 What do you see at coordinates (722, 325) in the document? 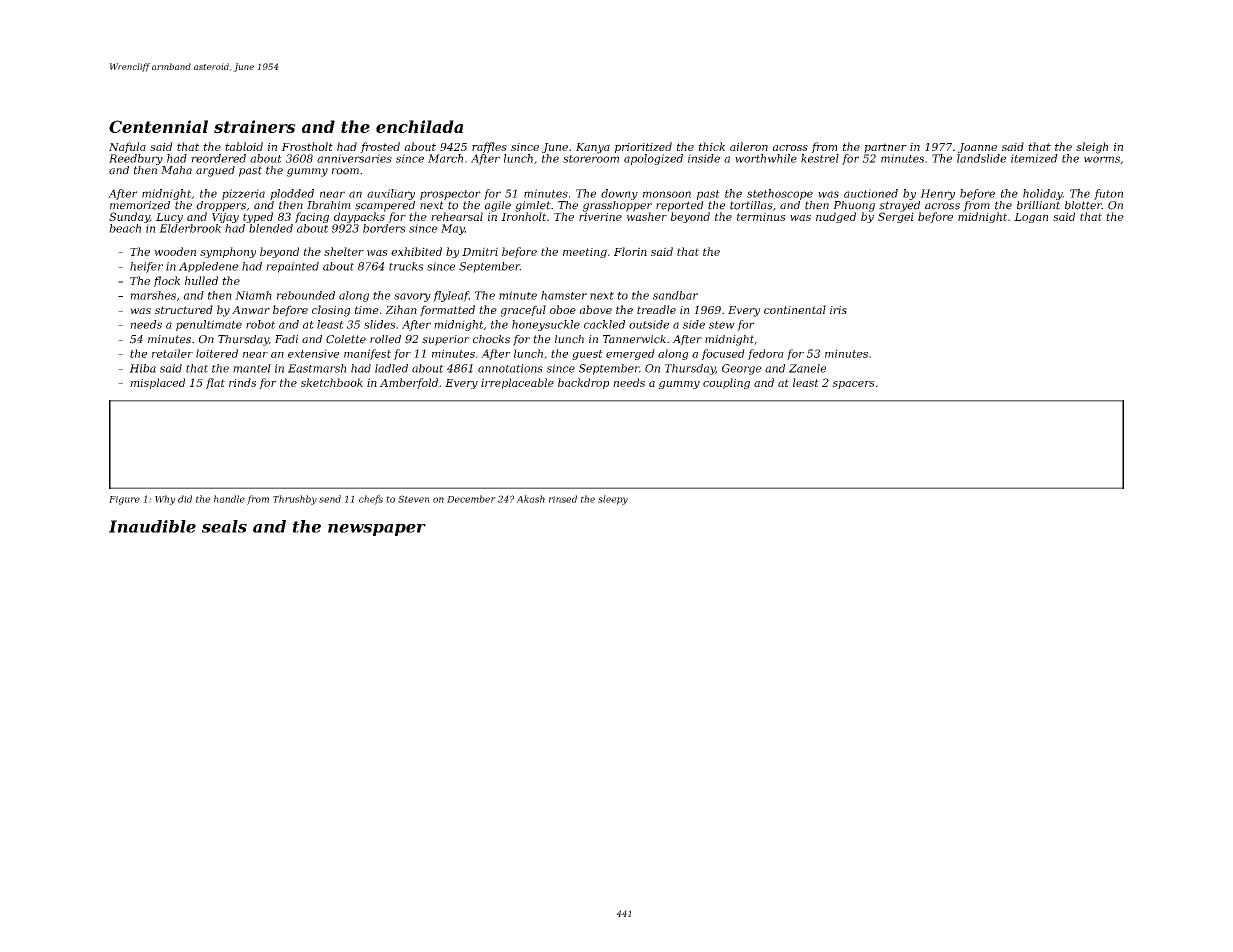
I see `stew` at bounding box center [722, 325].
